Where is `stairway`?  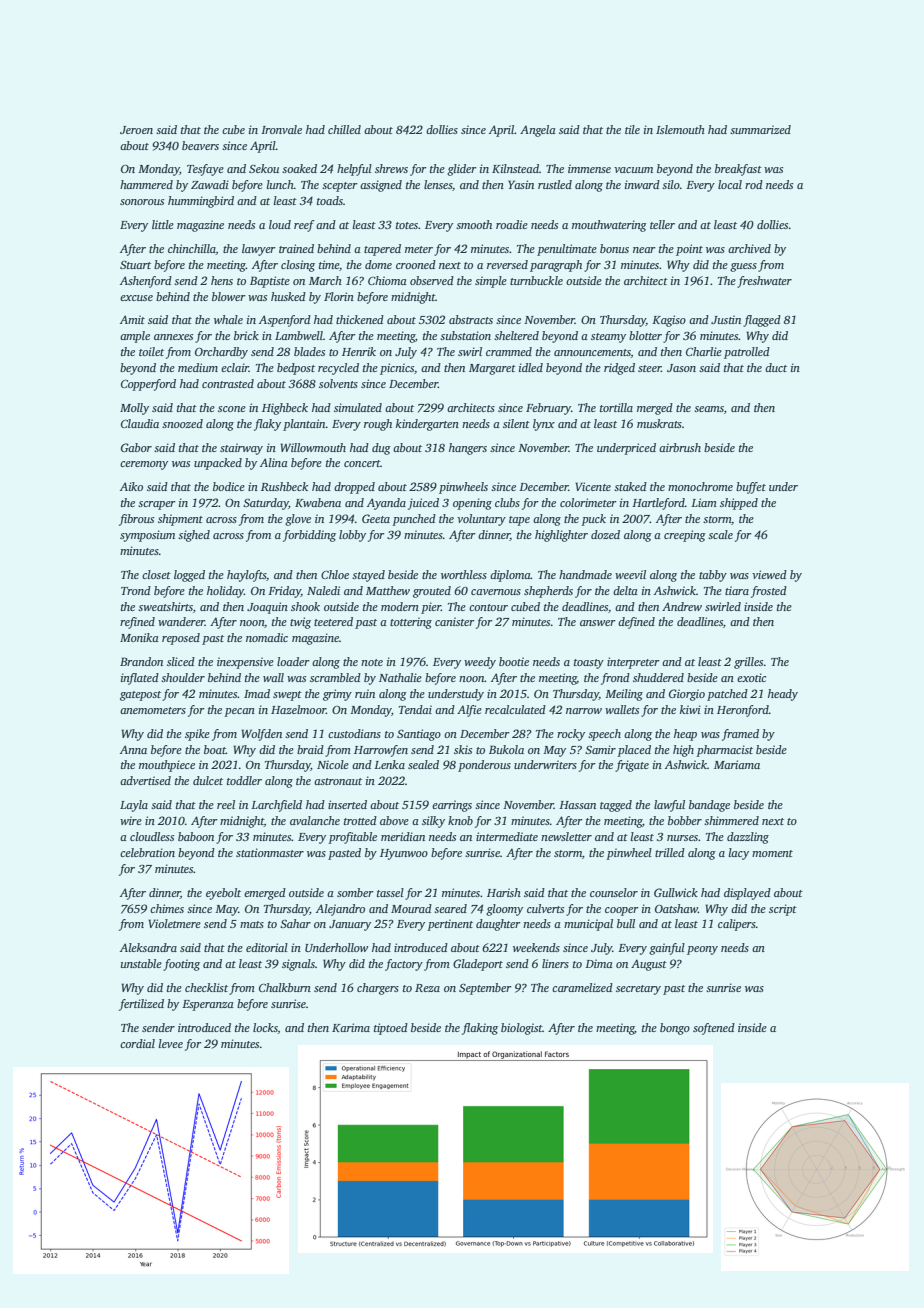
stairway is located at coordinates (241, 449).
